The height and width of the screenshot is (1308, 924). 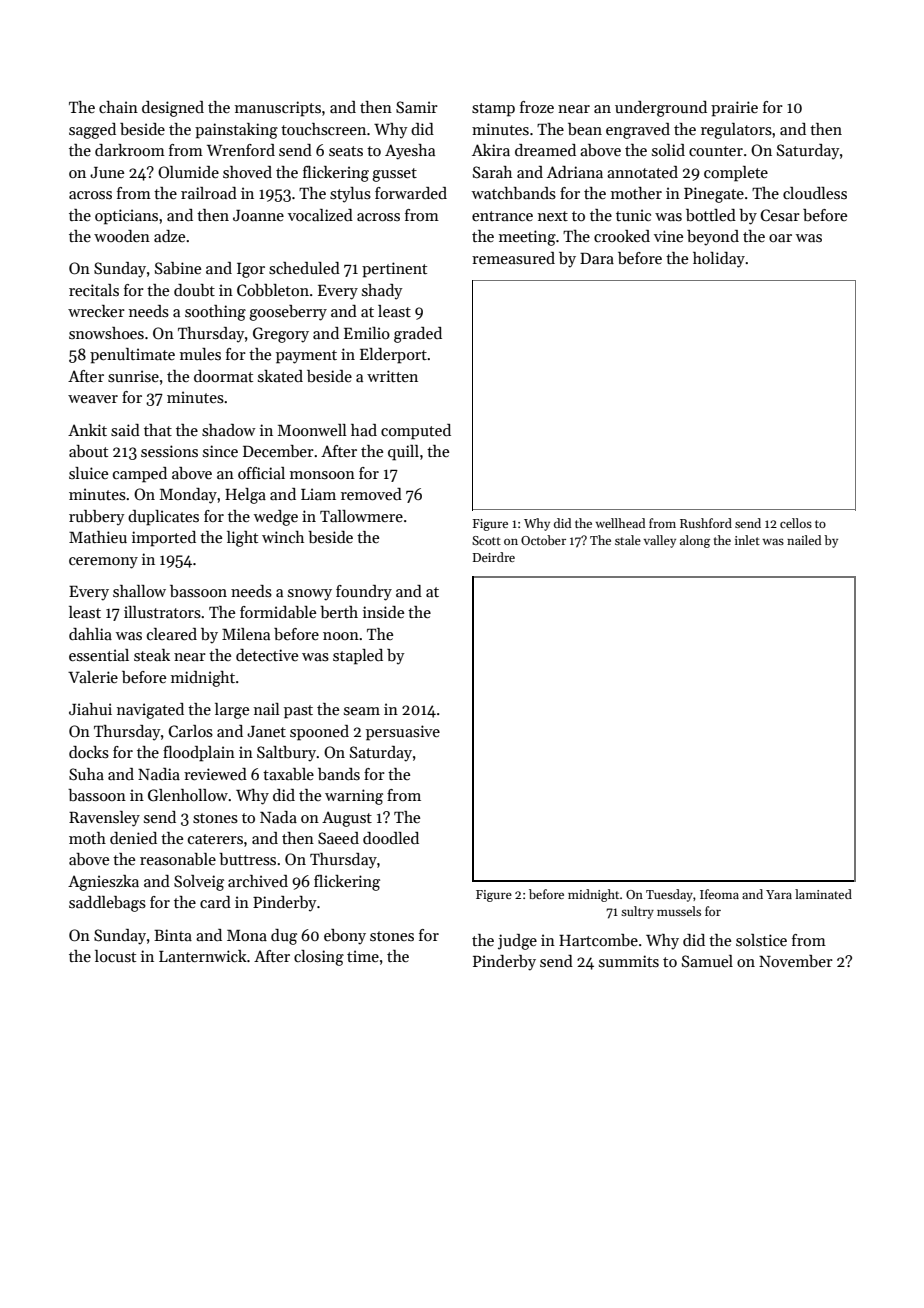 I want to click on manuscripts, so click(x=278, y=109).
